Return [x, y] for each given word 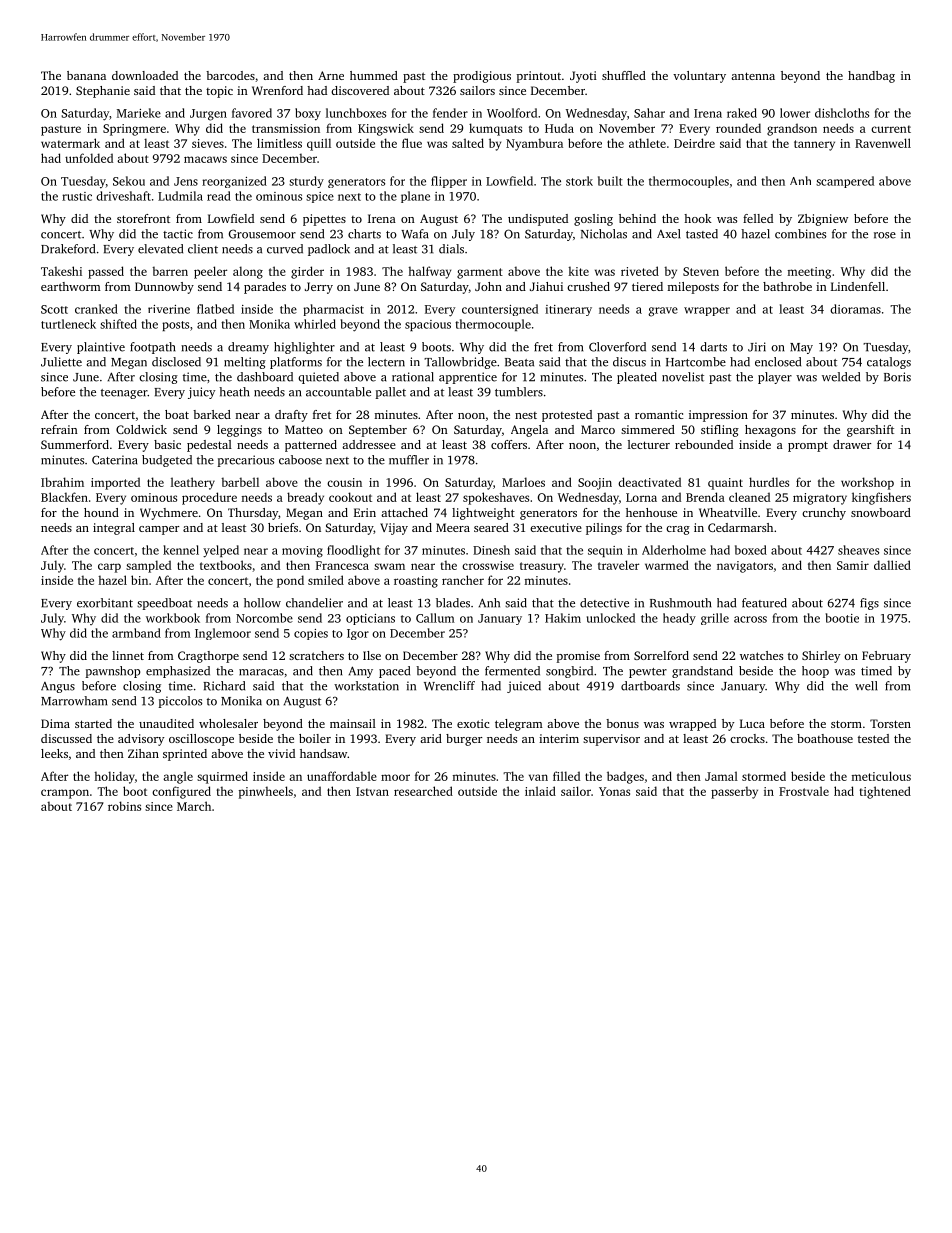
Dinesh [491, 550]
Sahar [649, 113]
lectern [386, 362]
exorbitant [105, 603]
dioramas [855, 309]
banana [86, 75]
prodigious [482, 77]
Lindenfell [858, 286]
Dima [55, 723]
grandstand [702, 672]
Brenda [705, 497]
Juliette [61, 362]
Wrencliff [449, 686]
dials [451, 249]
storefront [143, 218]
